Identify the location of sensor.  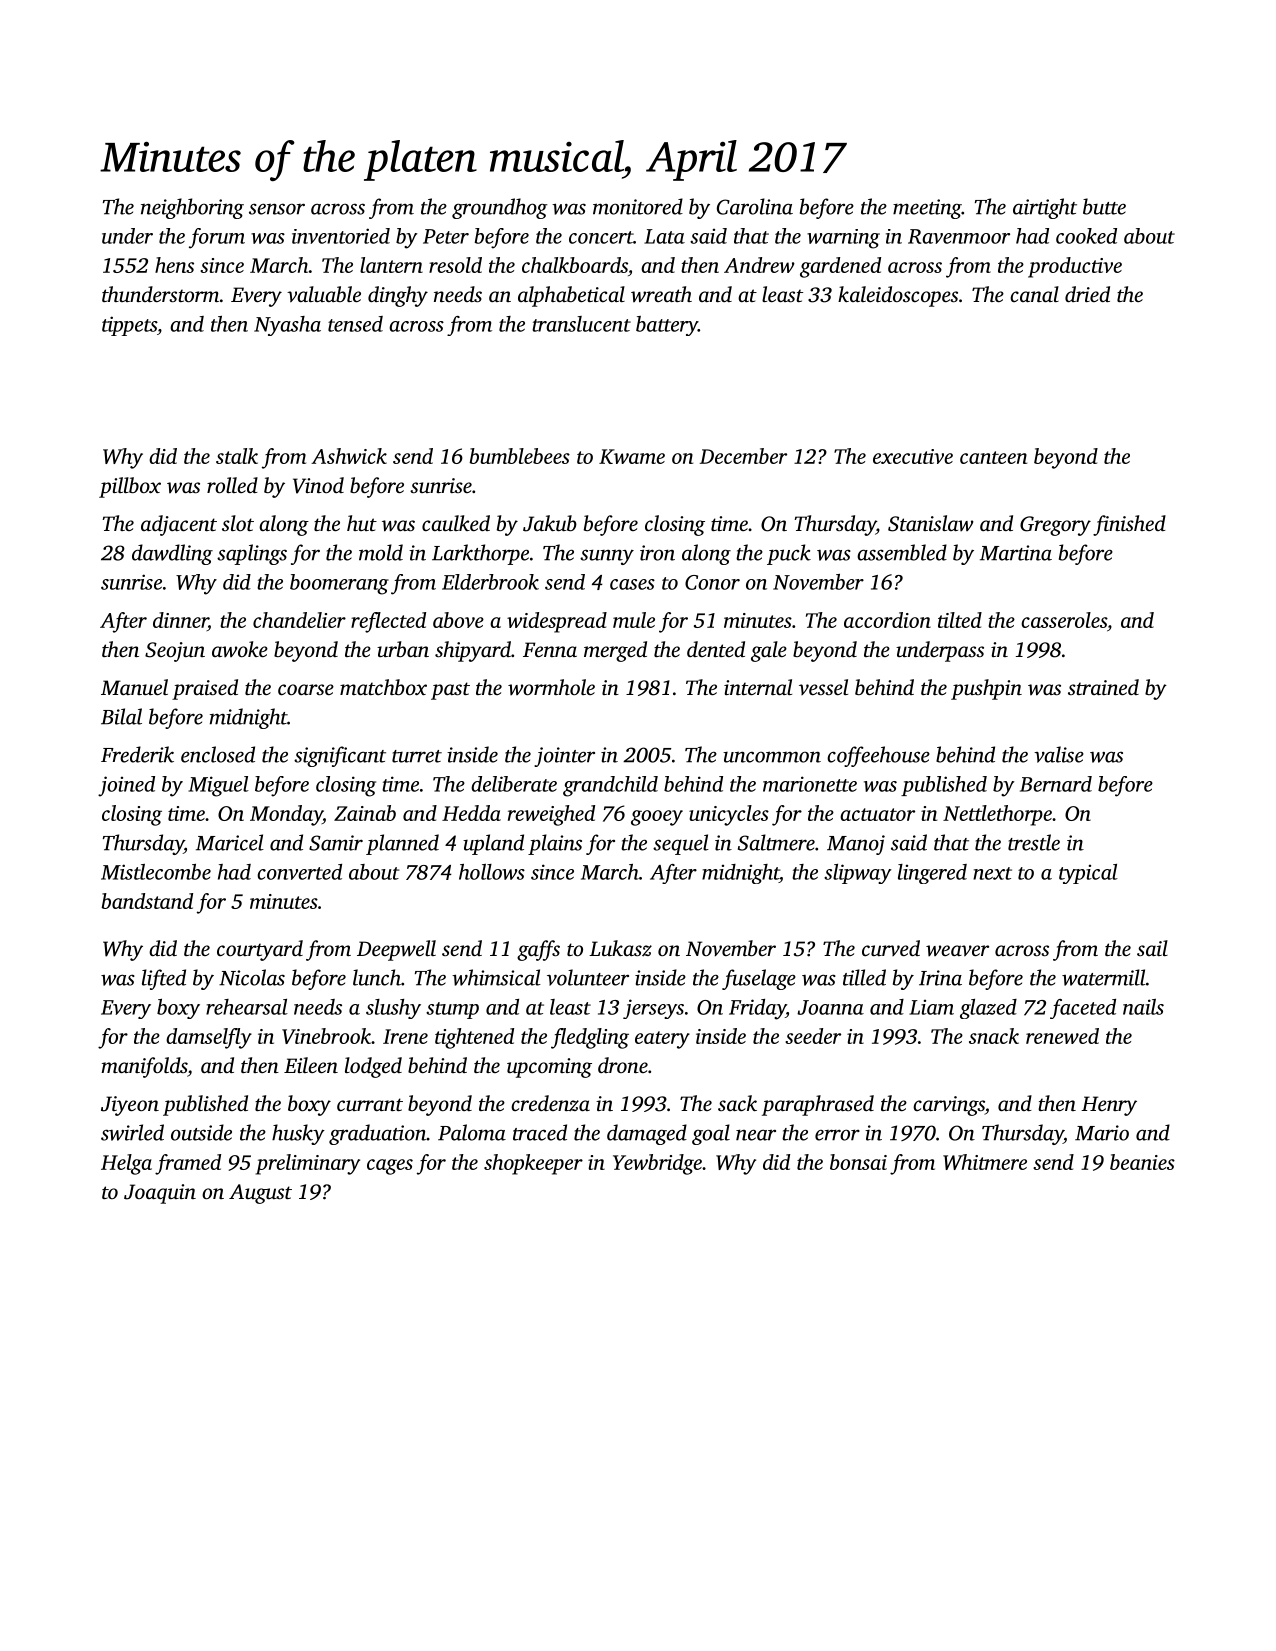
(277, 209).
